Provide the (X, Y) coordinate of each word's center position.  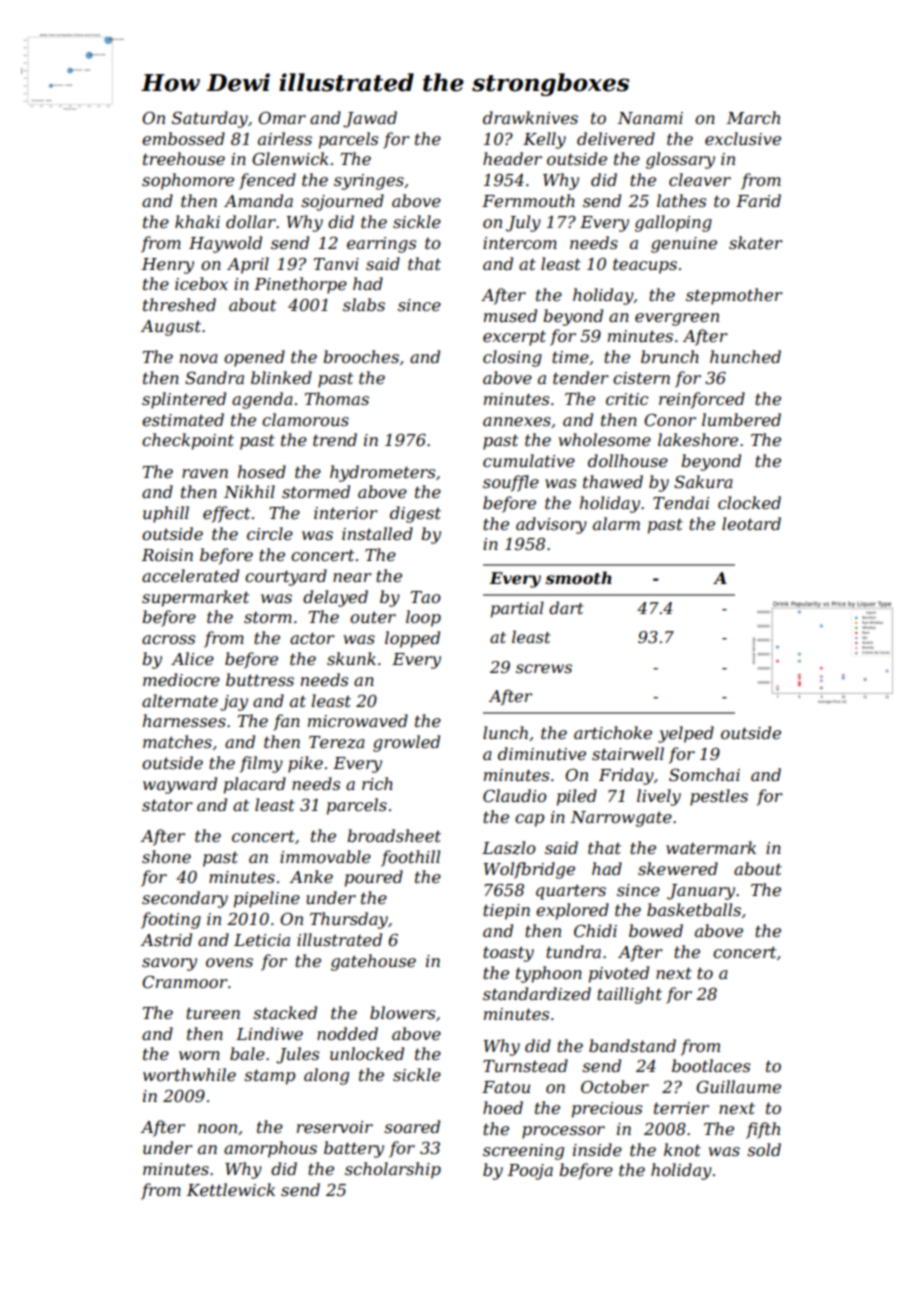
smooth (578, 577)
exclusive (743, 138)
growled (406, 743)
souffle (511, 483)
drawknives (530, 117)
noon (217, 1128)
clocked (749, 502)
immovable (325, 856)
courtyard (286, 577)
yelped (686, 734)
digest (415, 514)
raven (205, 473)
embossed (183, 138)
